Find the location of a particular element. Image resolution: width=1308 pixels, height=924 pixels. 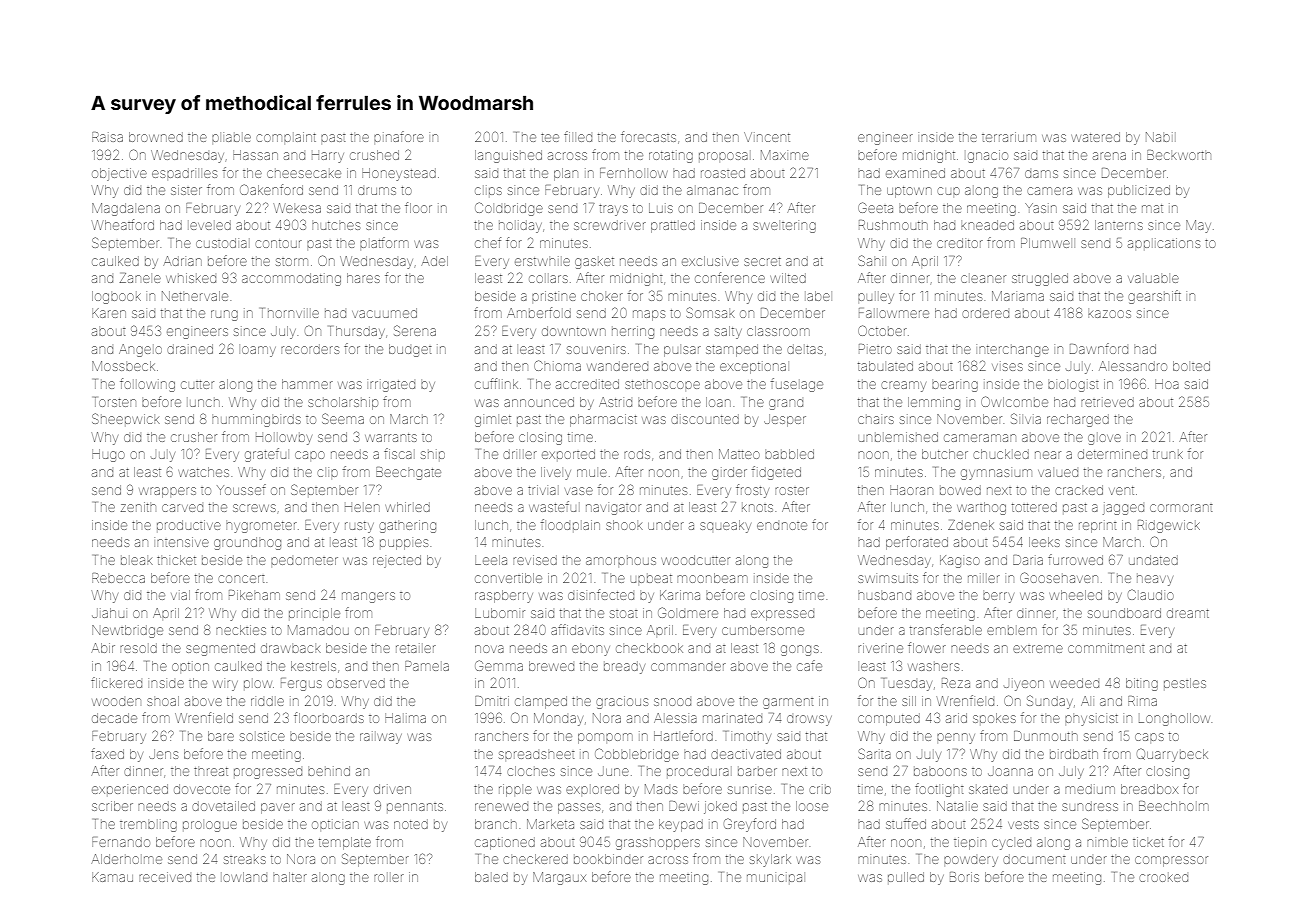

Kamau is located at coordinates (112, 877).
